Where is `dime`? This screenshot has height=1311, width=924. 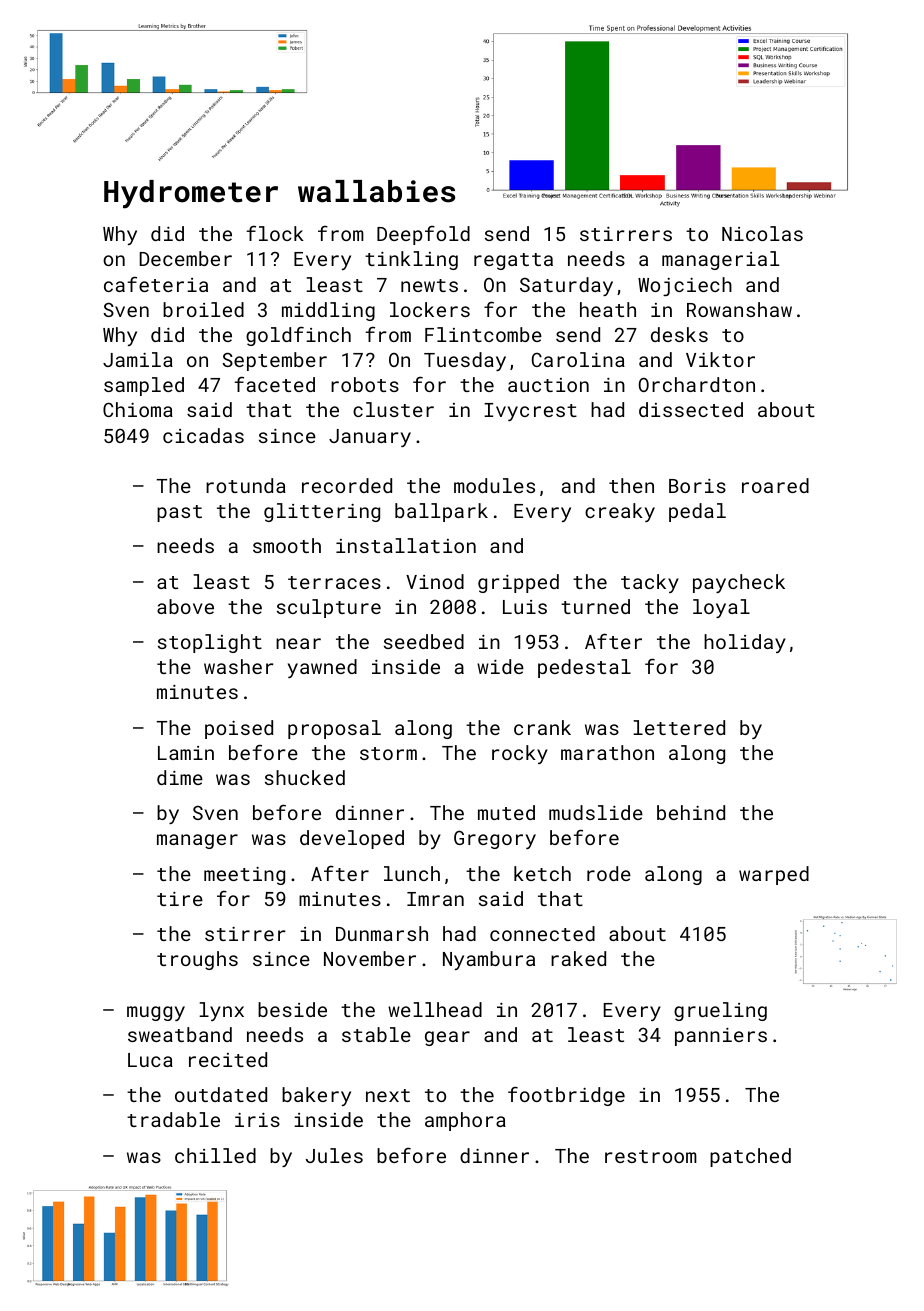
dime is located at coordinates (180, 777).
